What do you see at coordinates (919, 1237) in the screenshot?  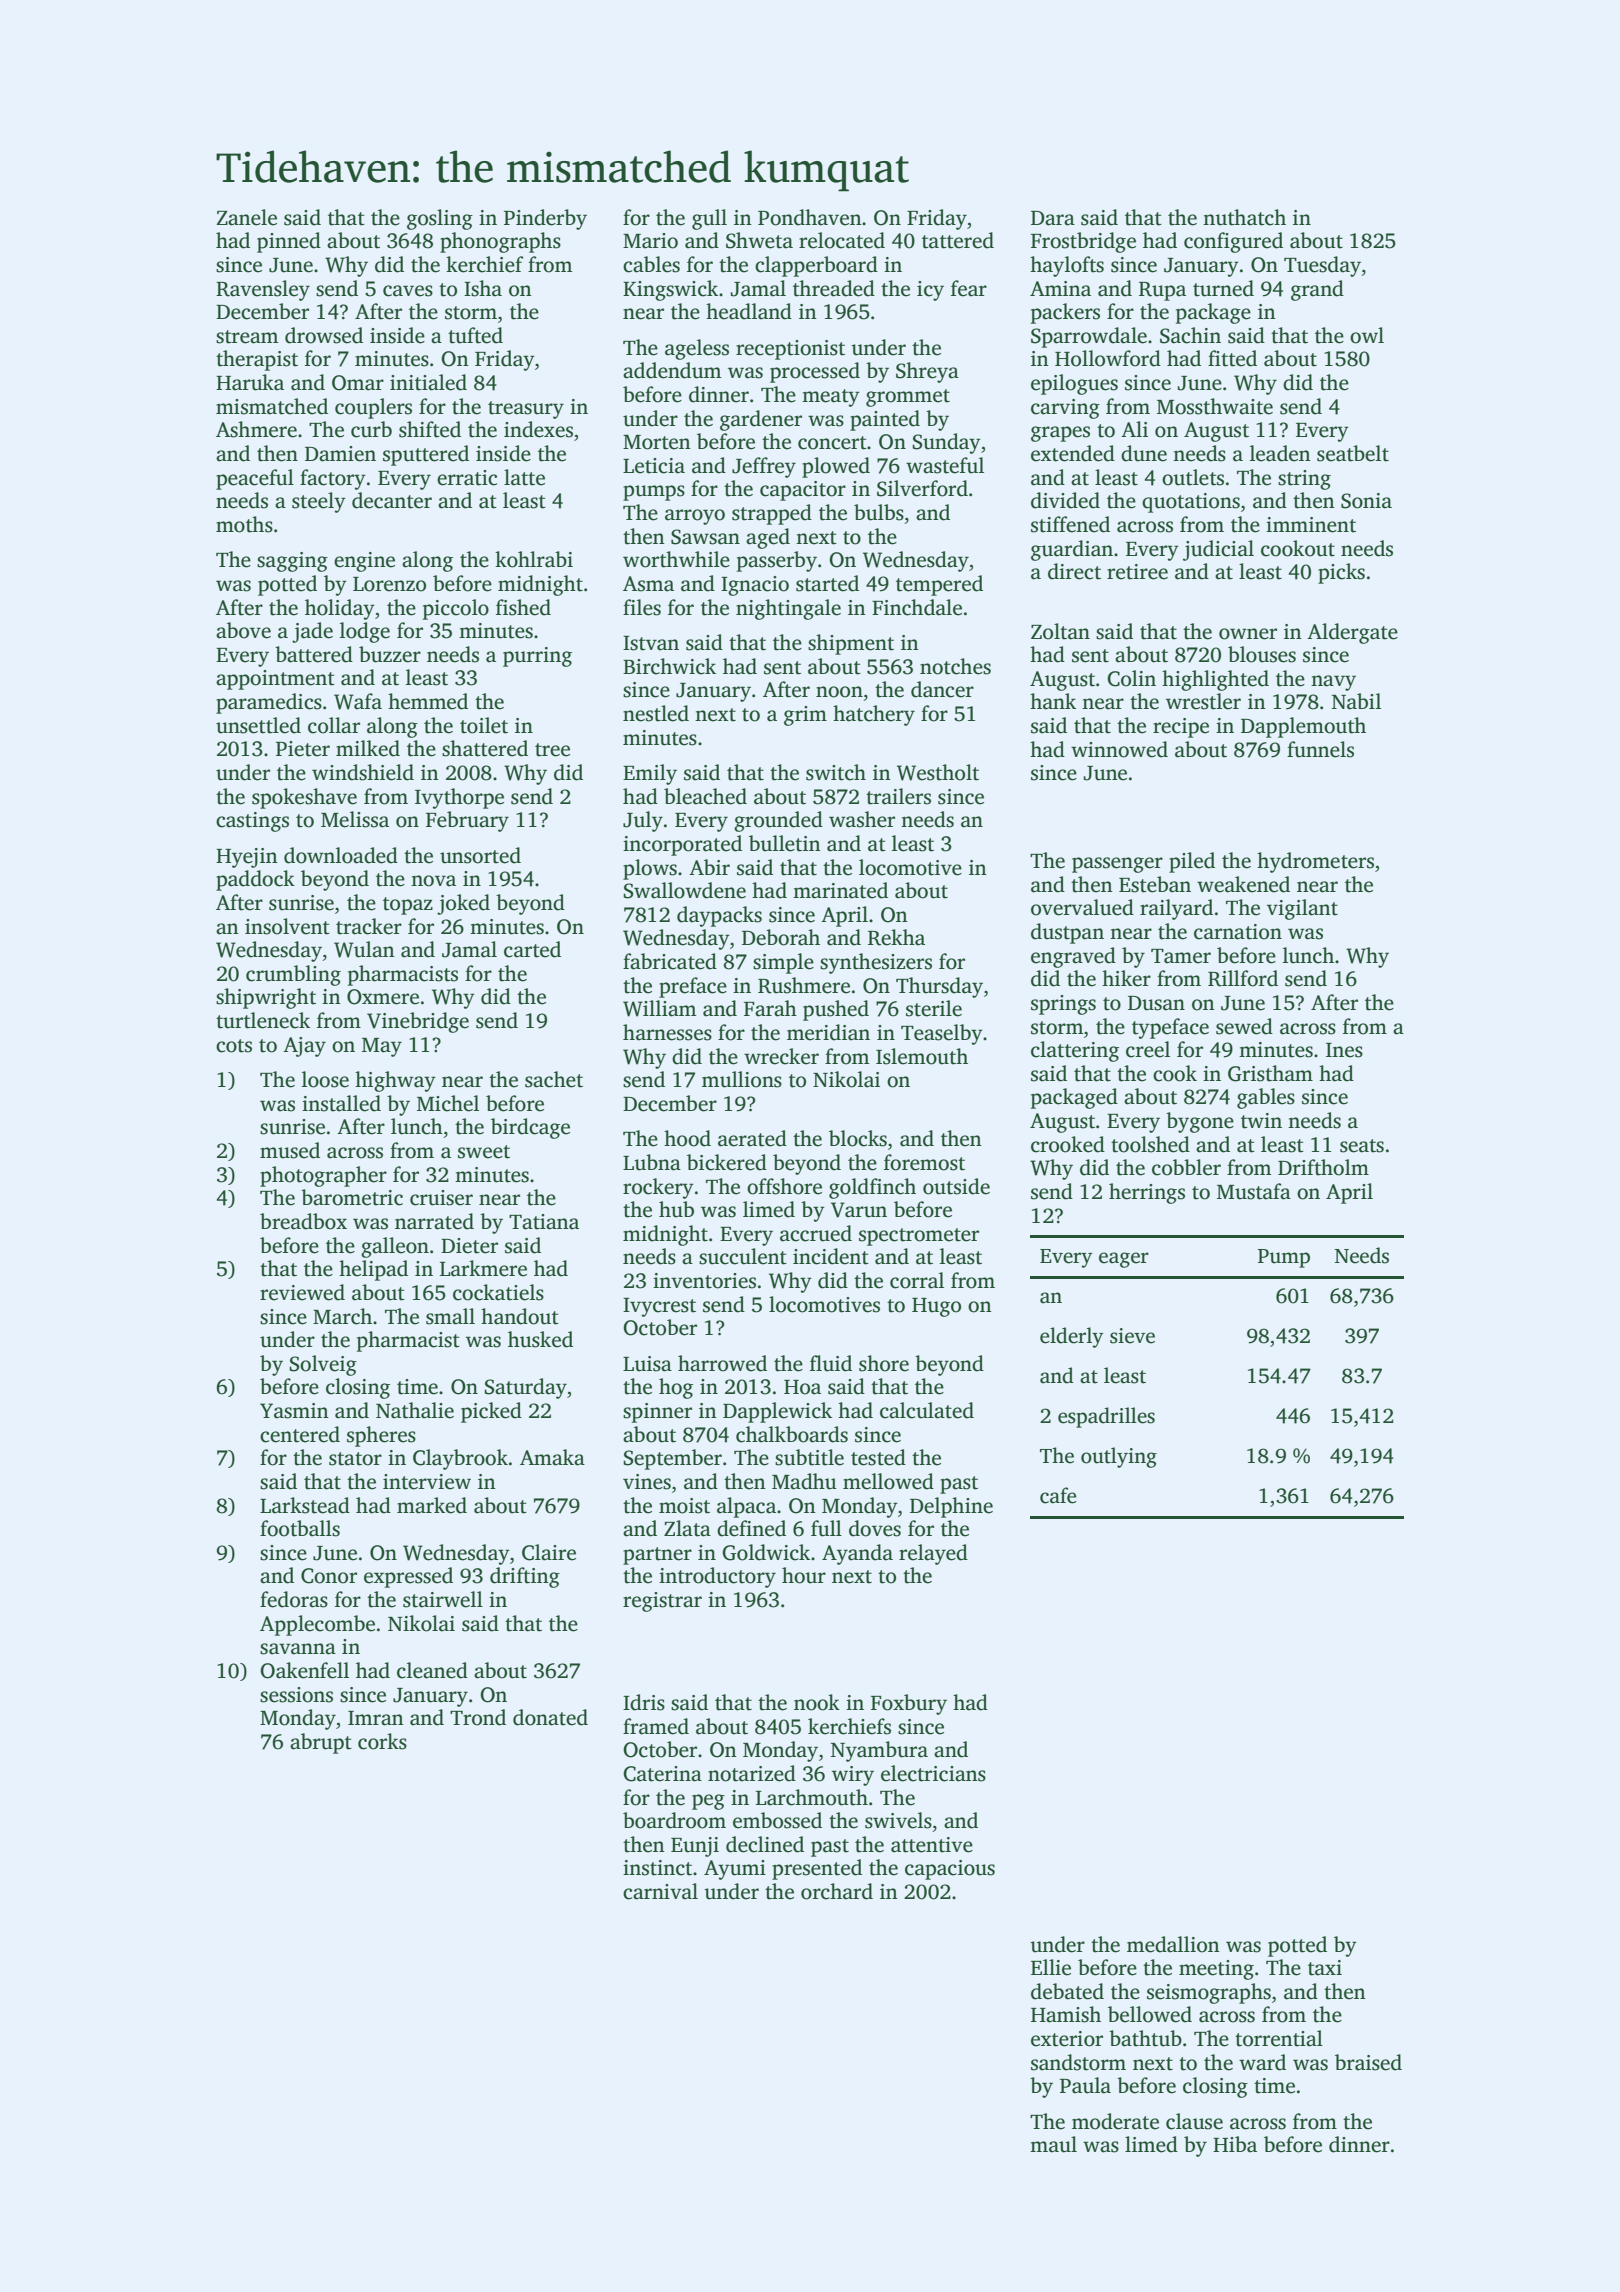 I see `spectrometer` at bounding box center [919, 1237].
